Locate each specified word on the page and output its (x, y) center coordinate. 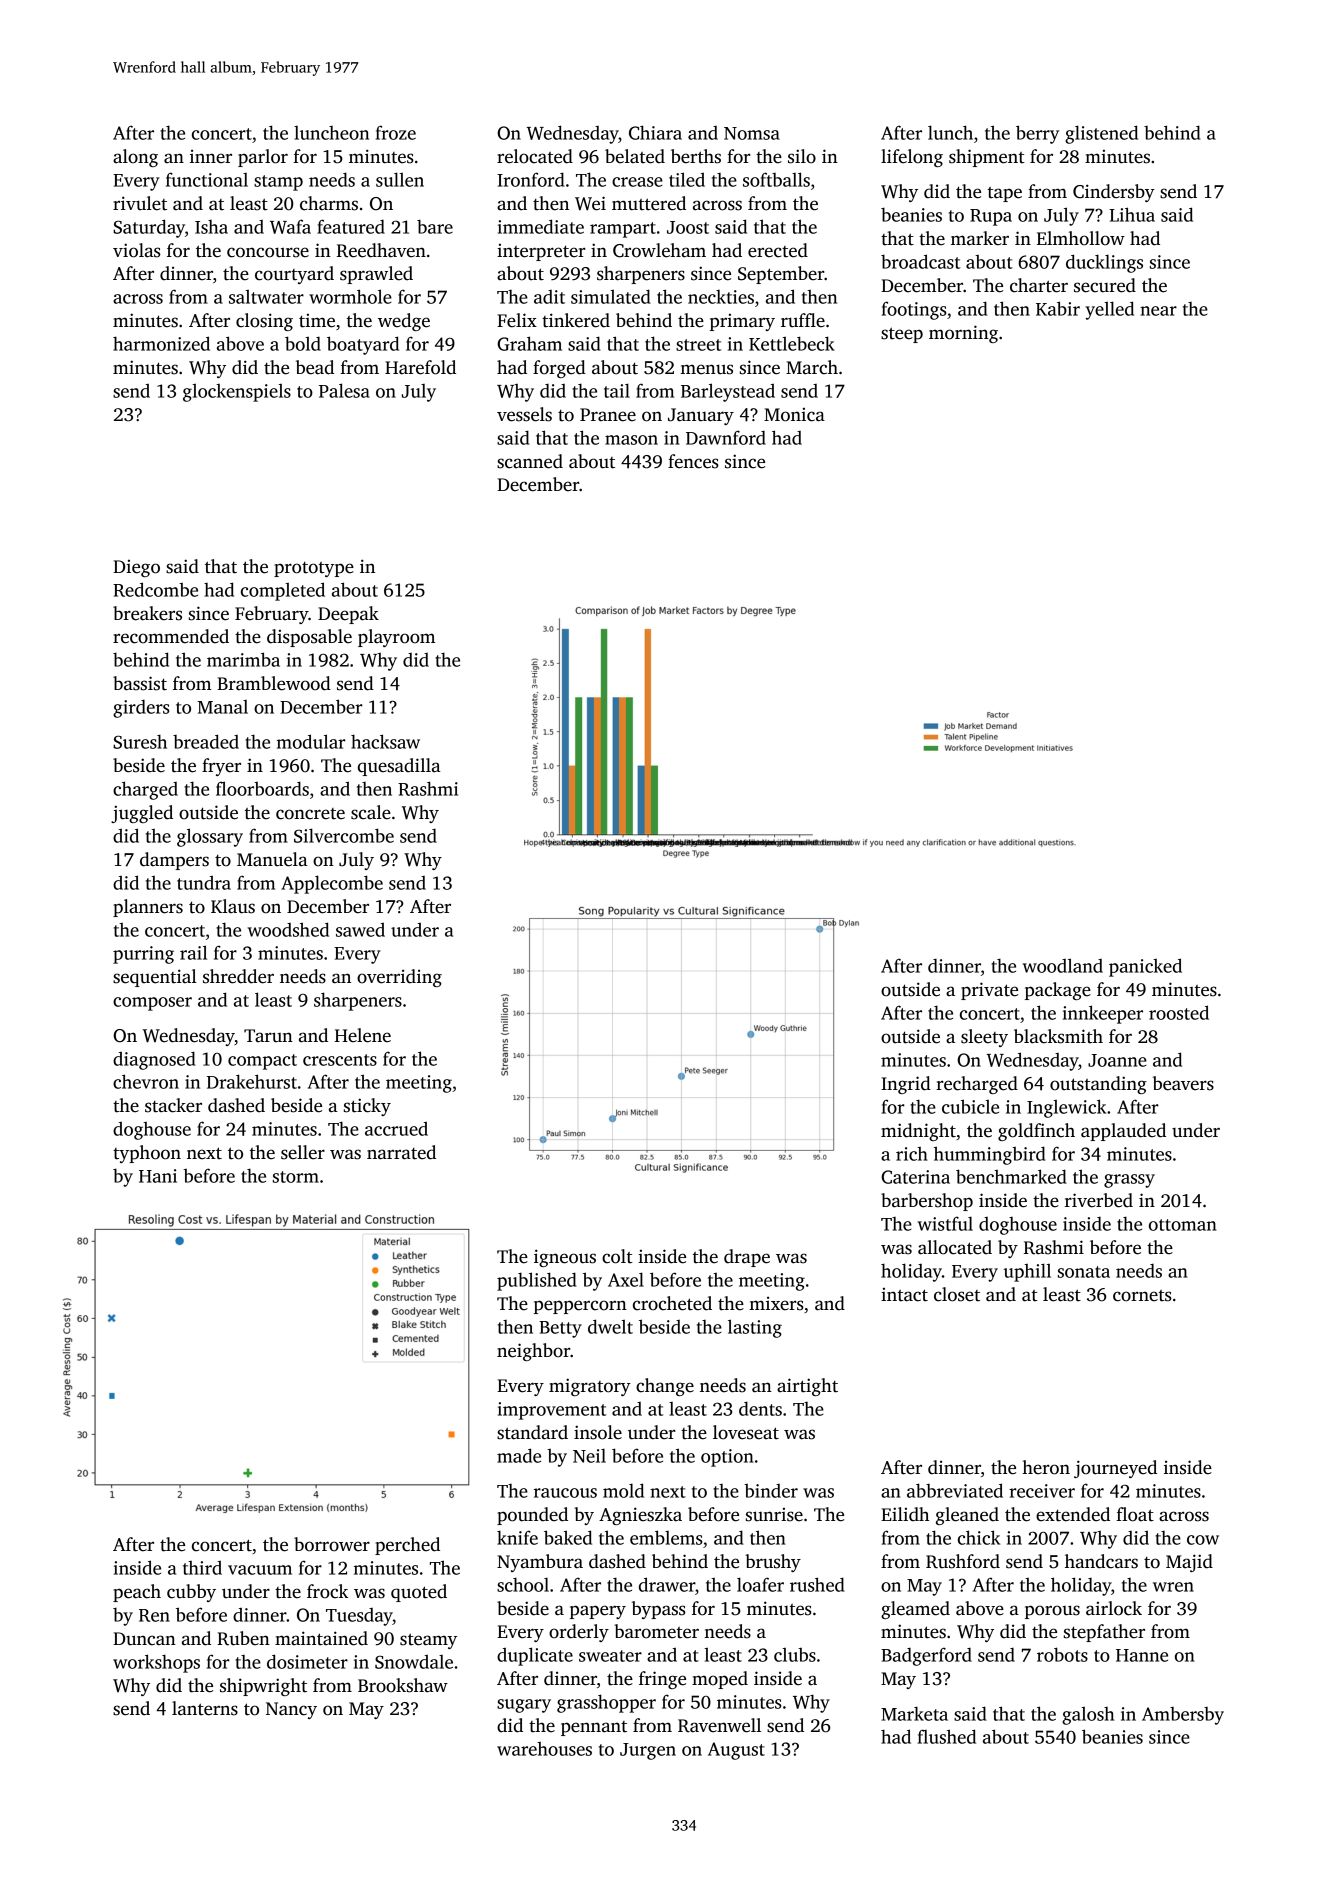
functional (207, 179)
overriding (399, 978)
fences (693, 461)
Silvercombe (344, 835)
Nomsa (752, 133)
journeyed (1115, 1469)
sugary (524, 1706)
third (202, 1567)
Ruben (243, 1638)
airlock (1114, 1608)
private (989, 991)
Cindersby (1114, 193)
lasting (755, 1328)
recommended (171, 636)
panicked (1145, 967)
